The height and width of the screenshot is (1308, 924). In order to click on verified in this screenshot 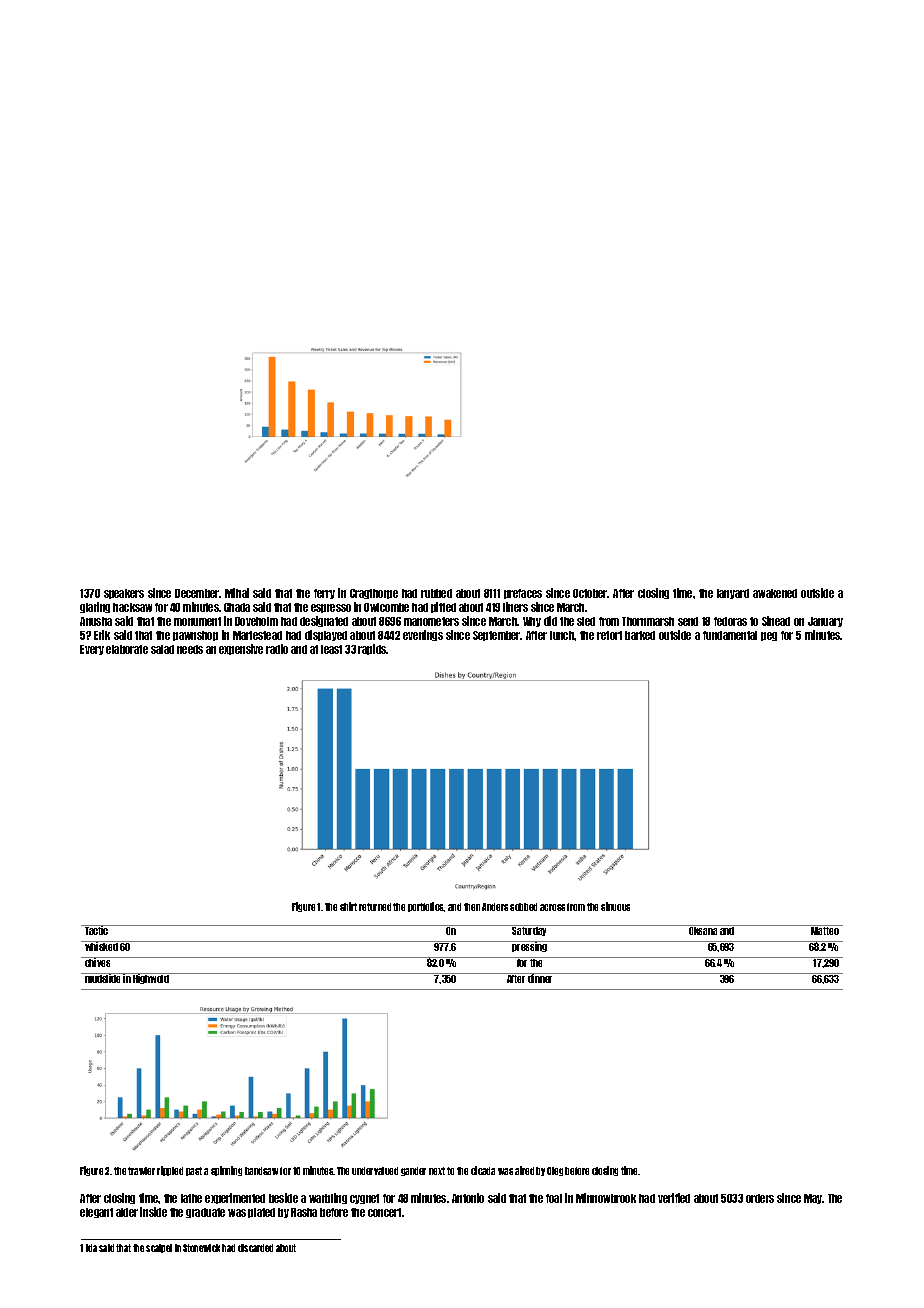, I will do `click(674, 1198)`.
